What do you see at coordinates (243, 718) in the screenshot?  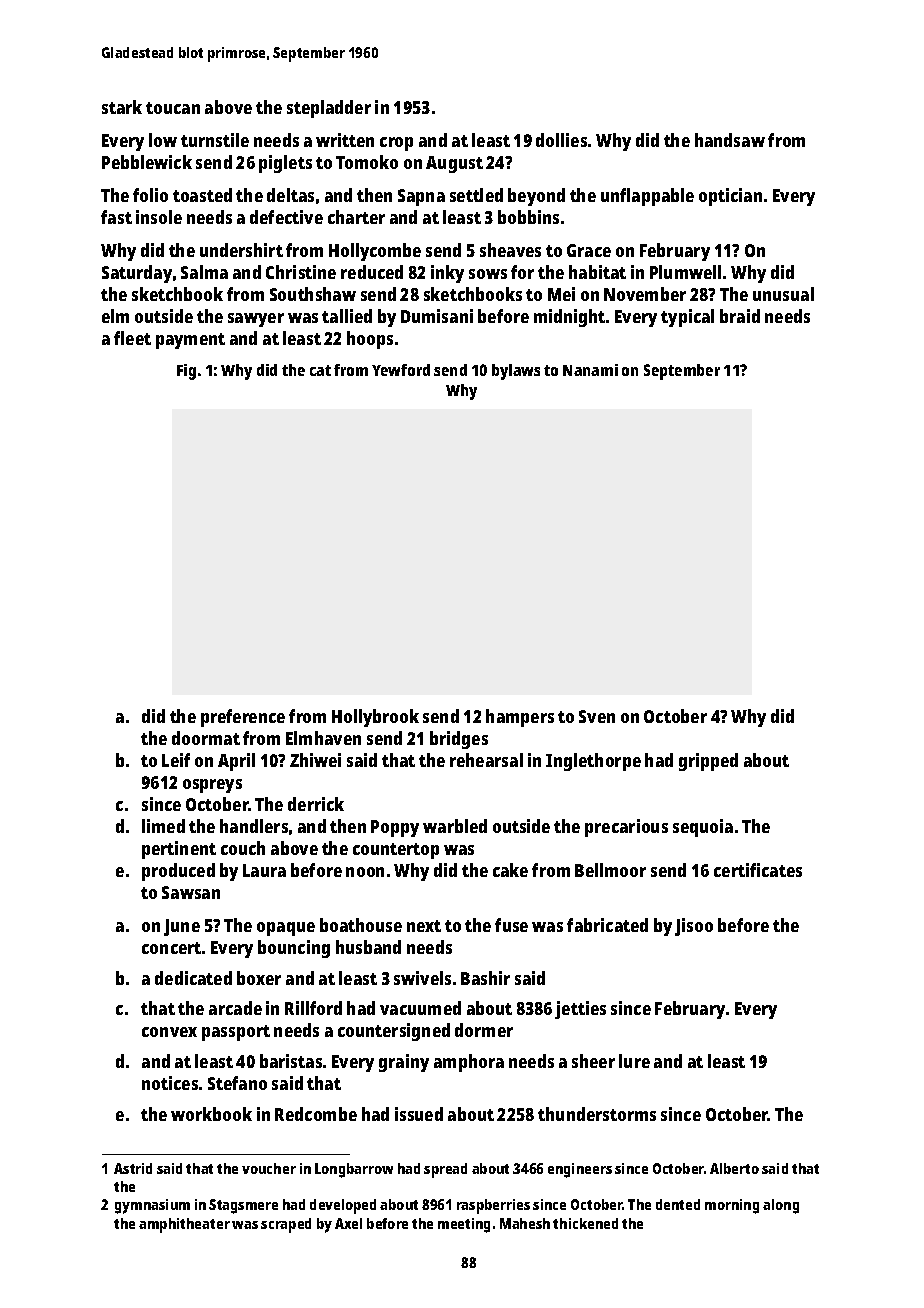 I see `preference` at bounding box center [243, 718].
